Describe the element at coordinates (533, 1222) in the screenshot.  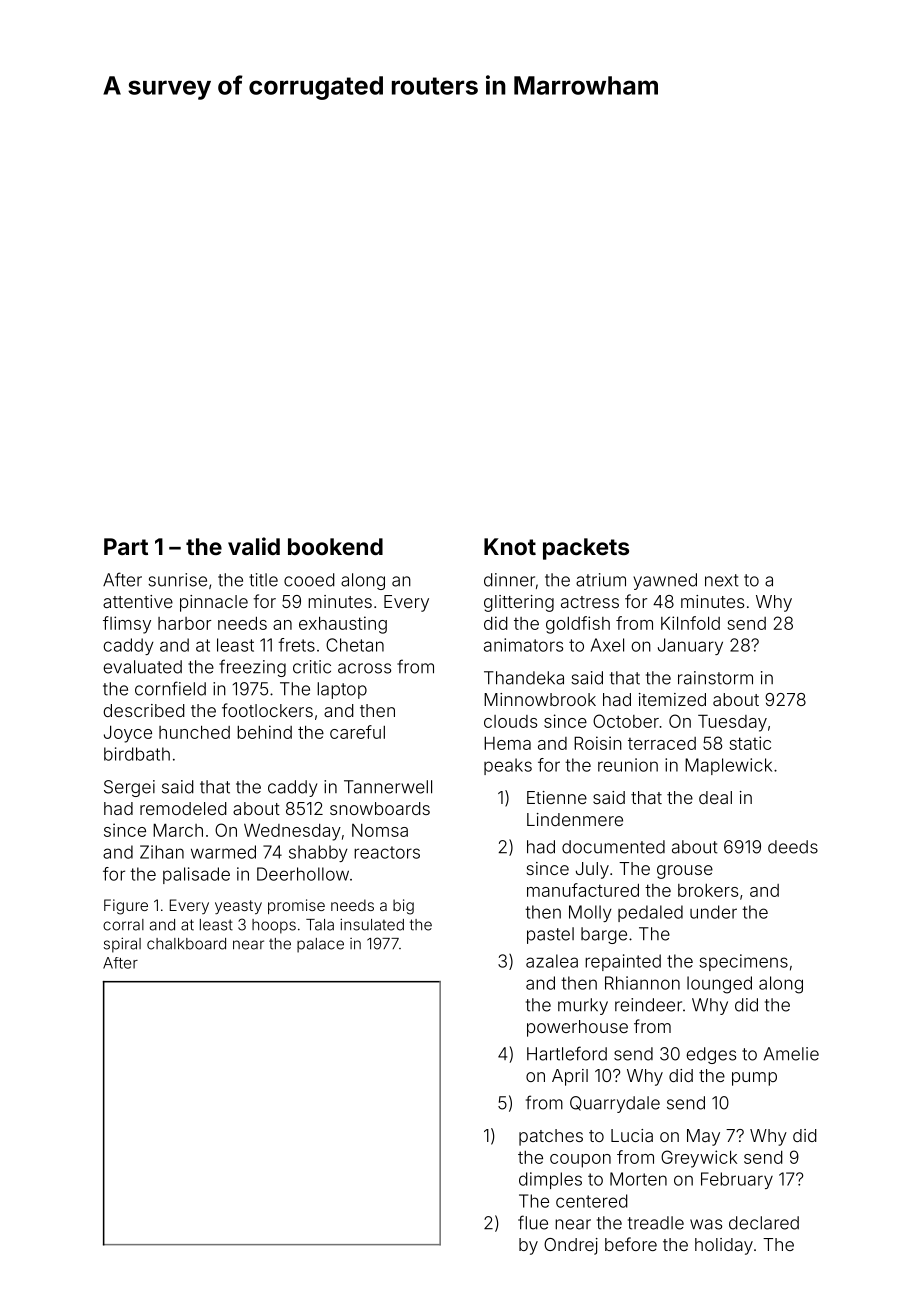
I see `flue` at that location.
